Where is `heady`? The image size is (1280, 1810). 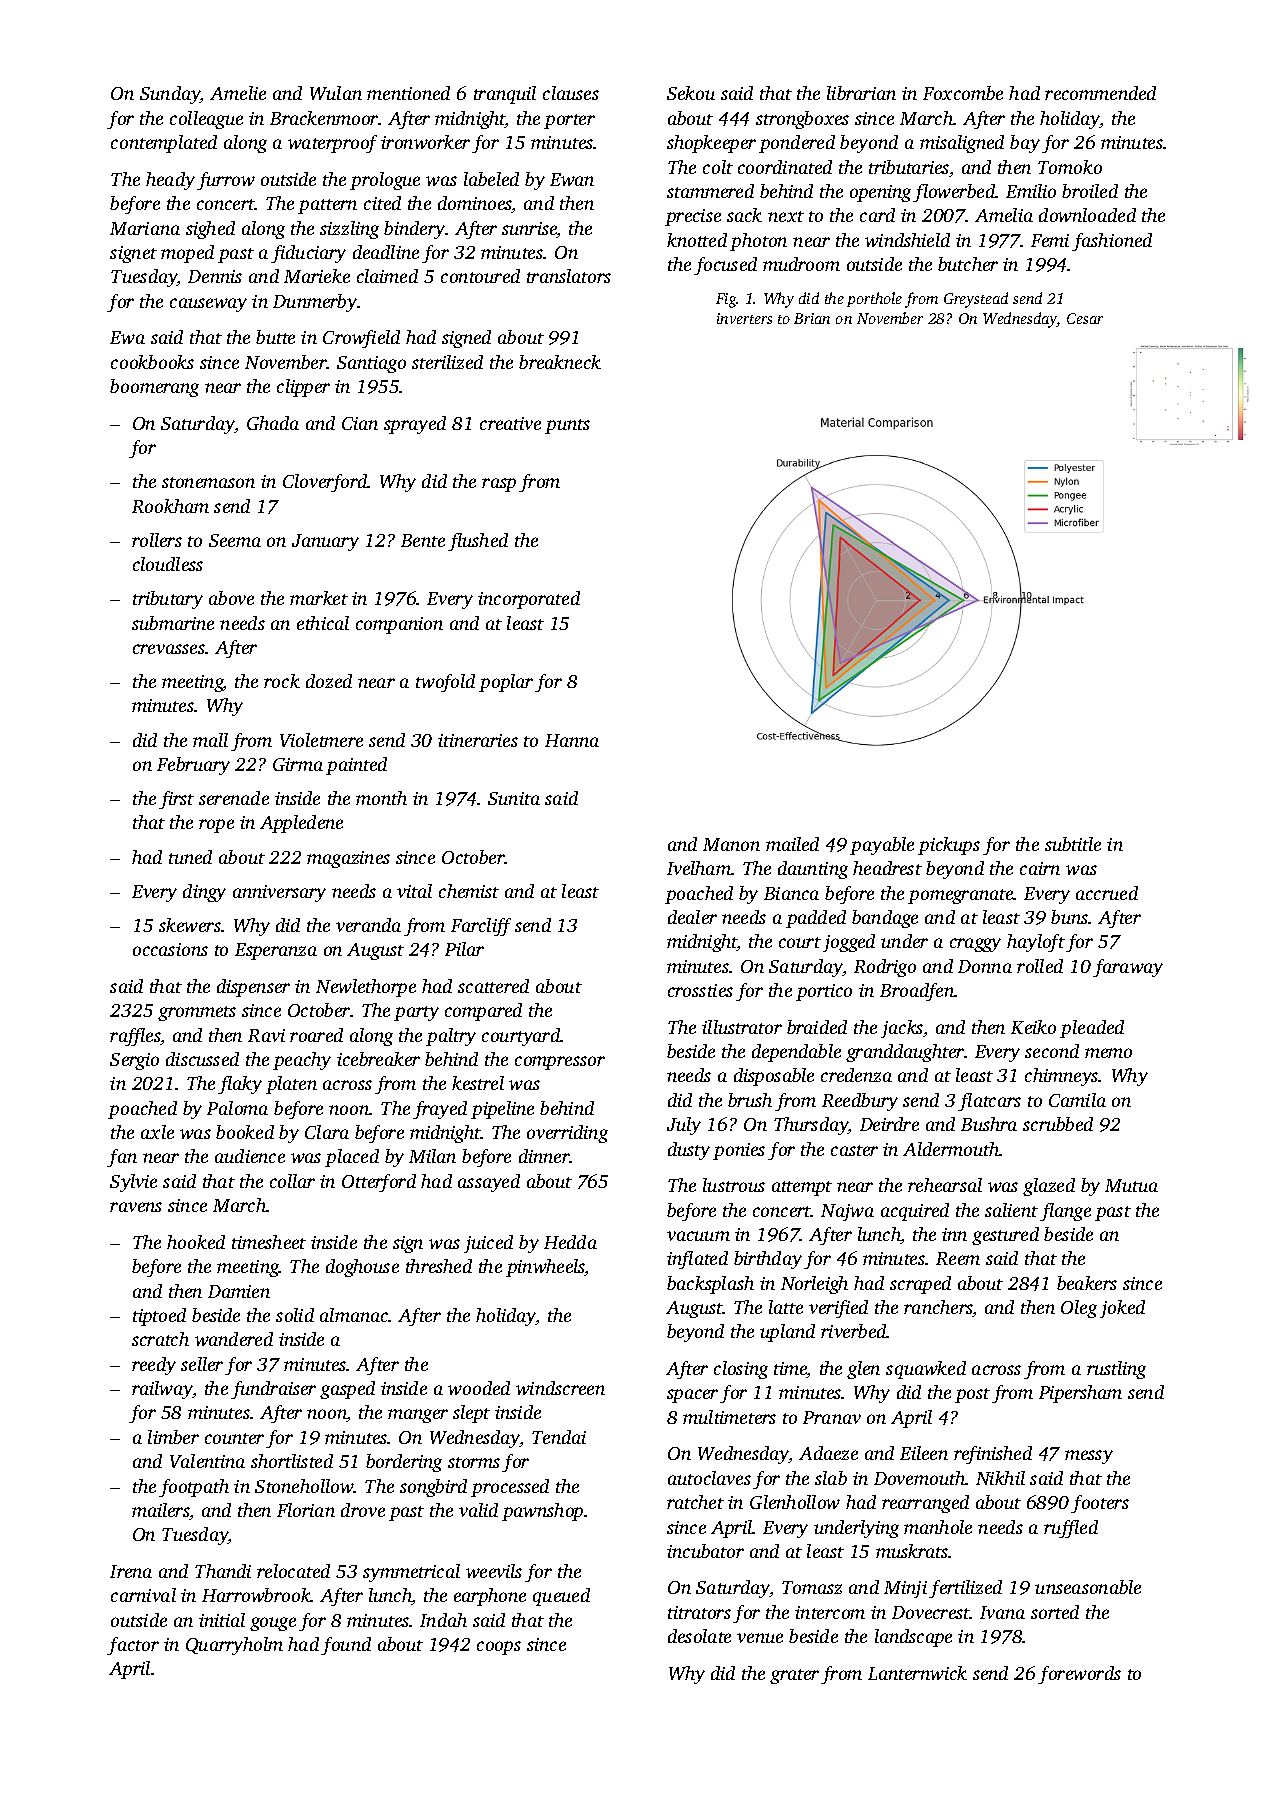 heady is located at coordinates (170, 181).
